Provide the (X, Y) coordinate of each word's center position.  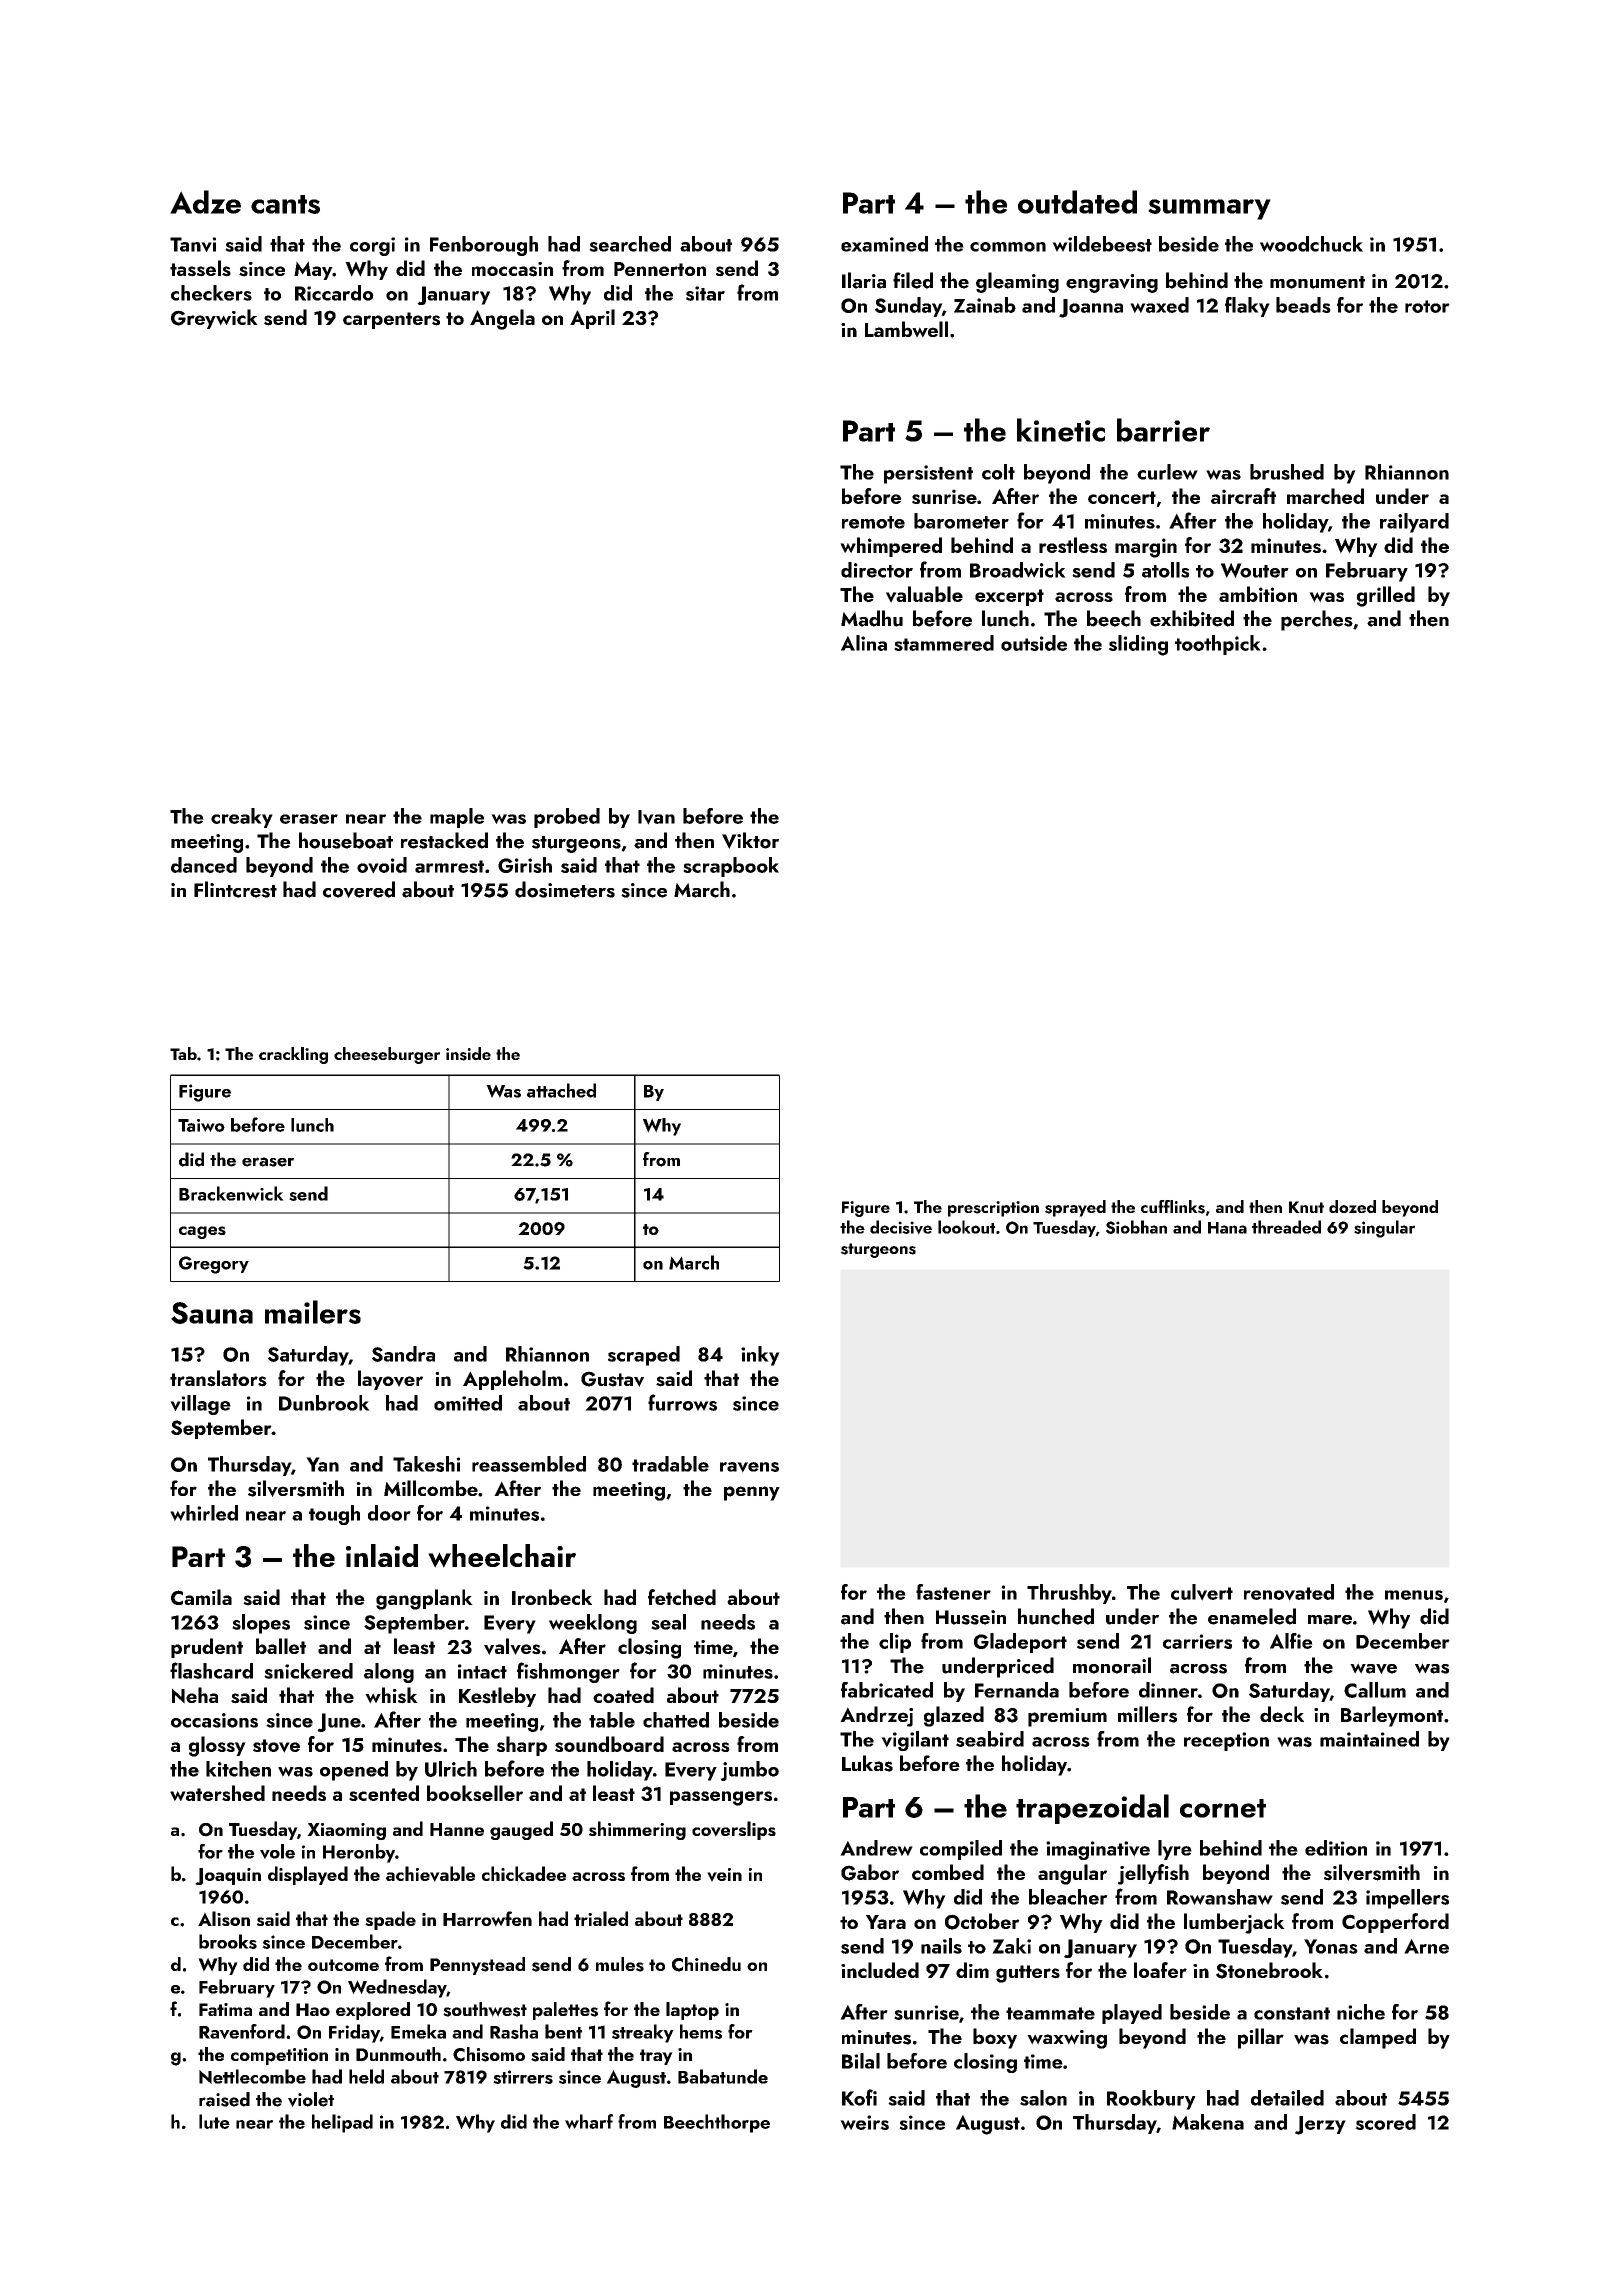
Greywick (214, 319)
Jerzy (1320, 2125)
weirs (864, 2122)
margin (1146, 548)
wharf (589, 2121)
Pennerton (660, 269)
